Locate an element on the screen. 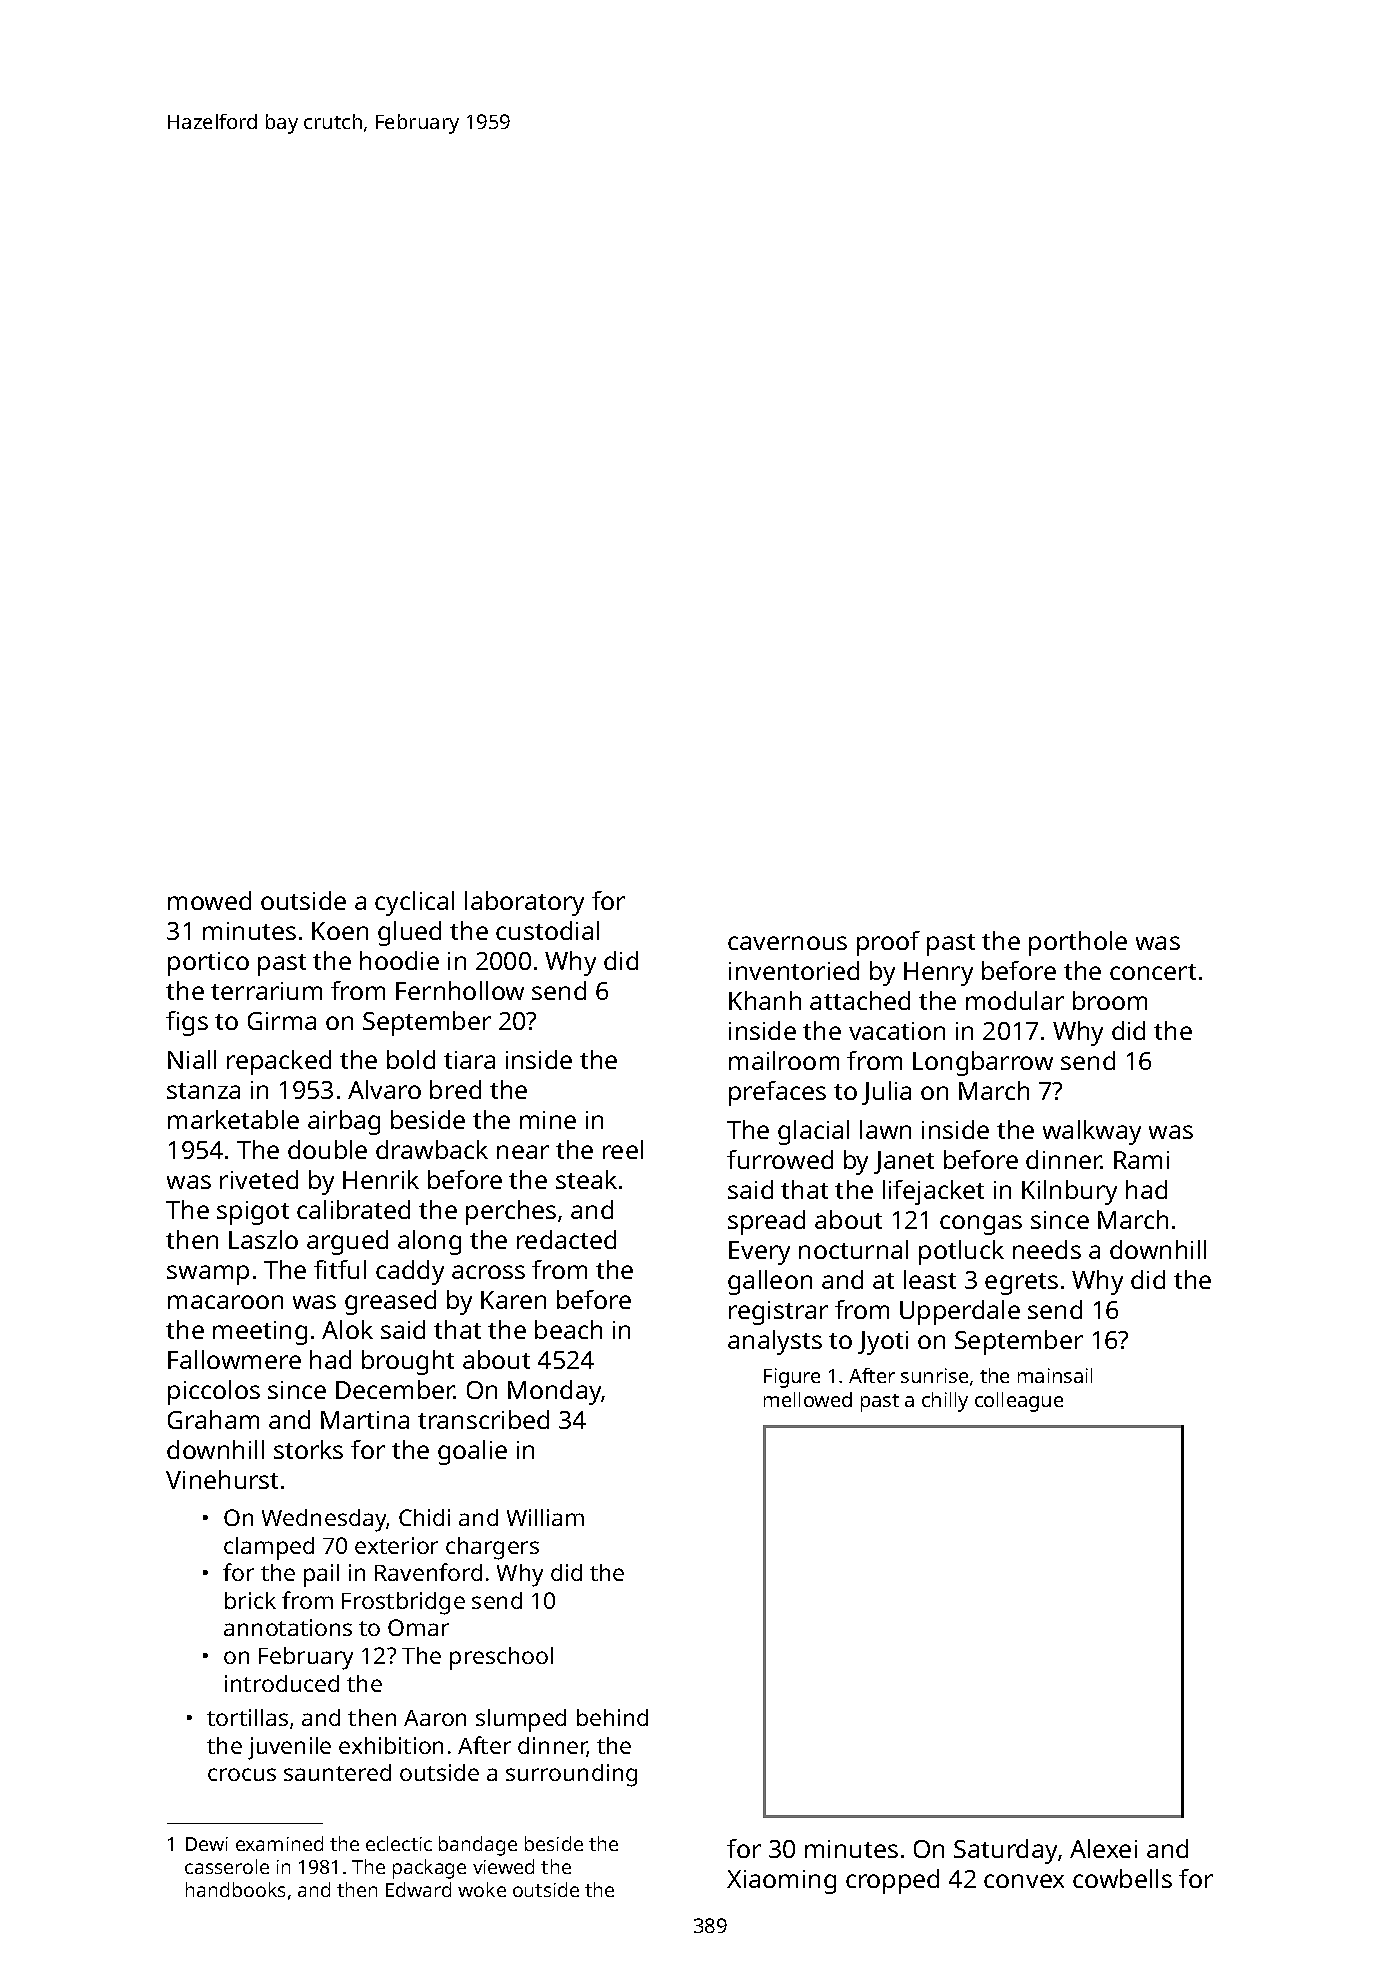  laboratory is located at coordinates (524, 903).
